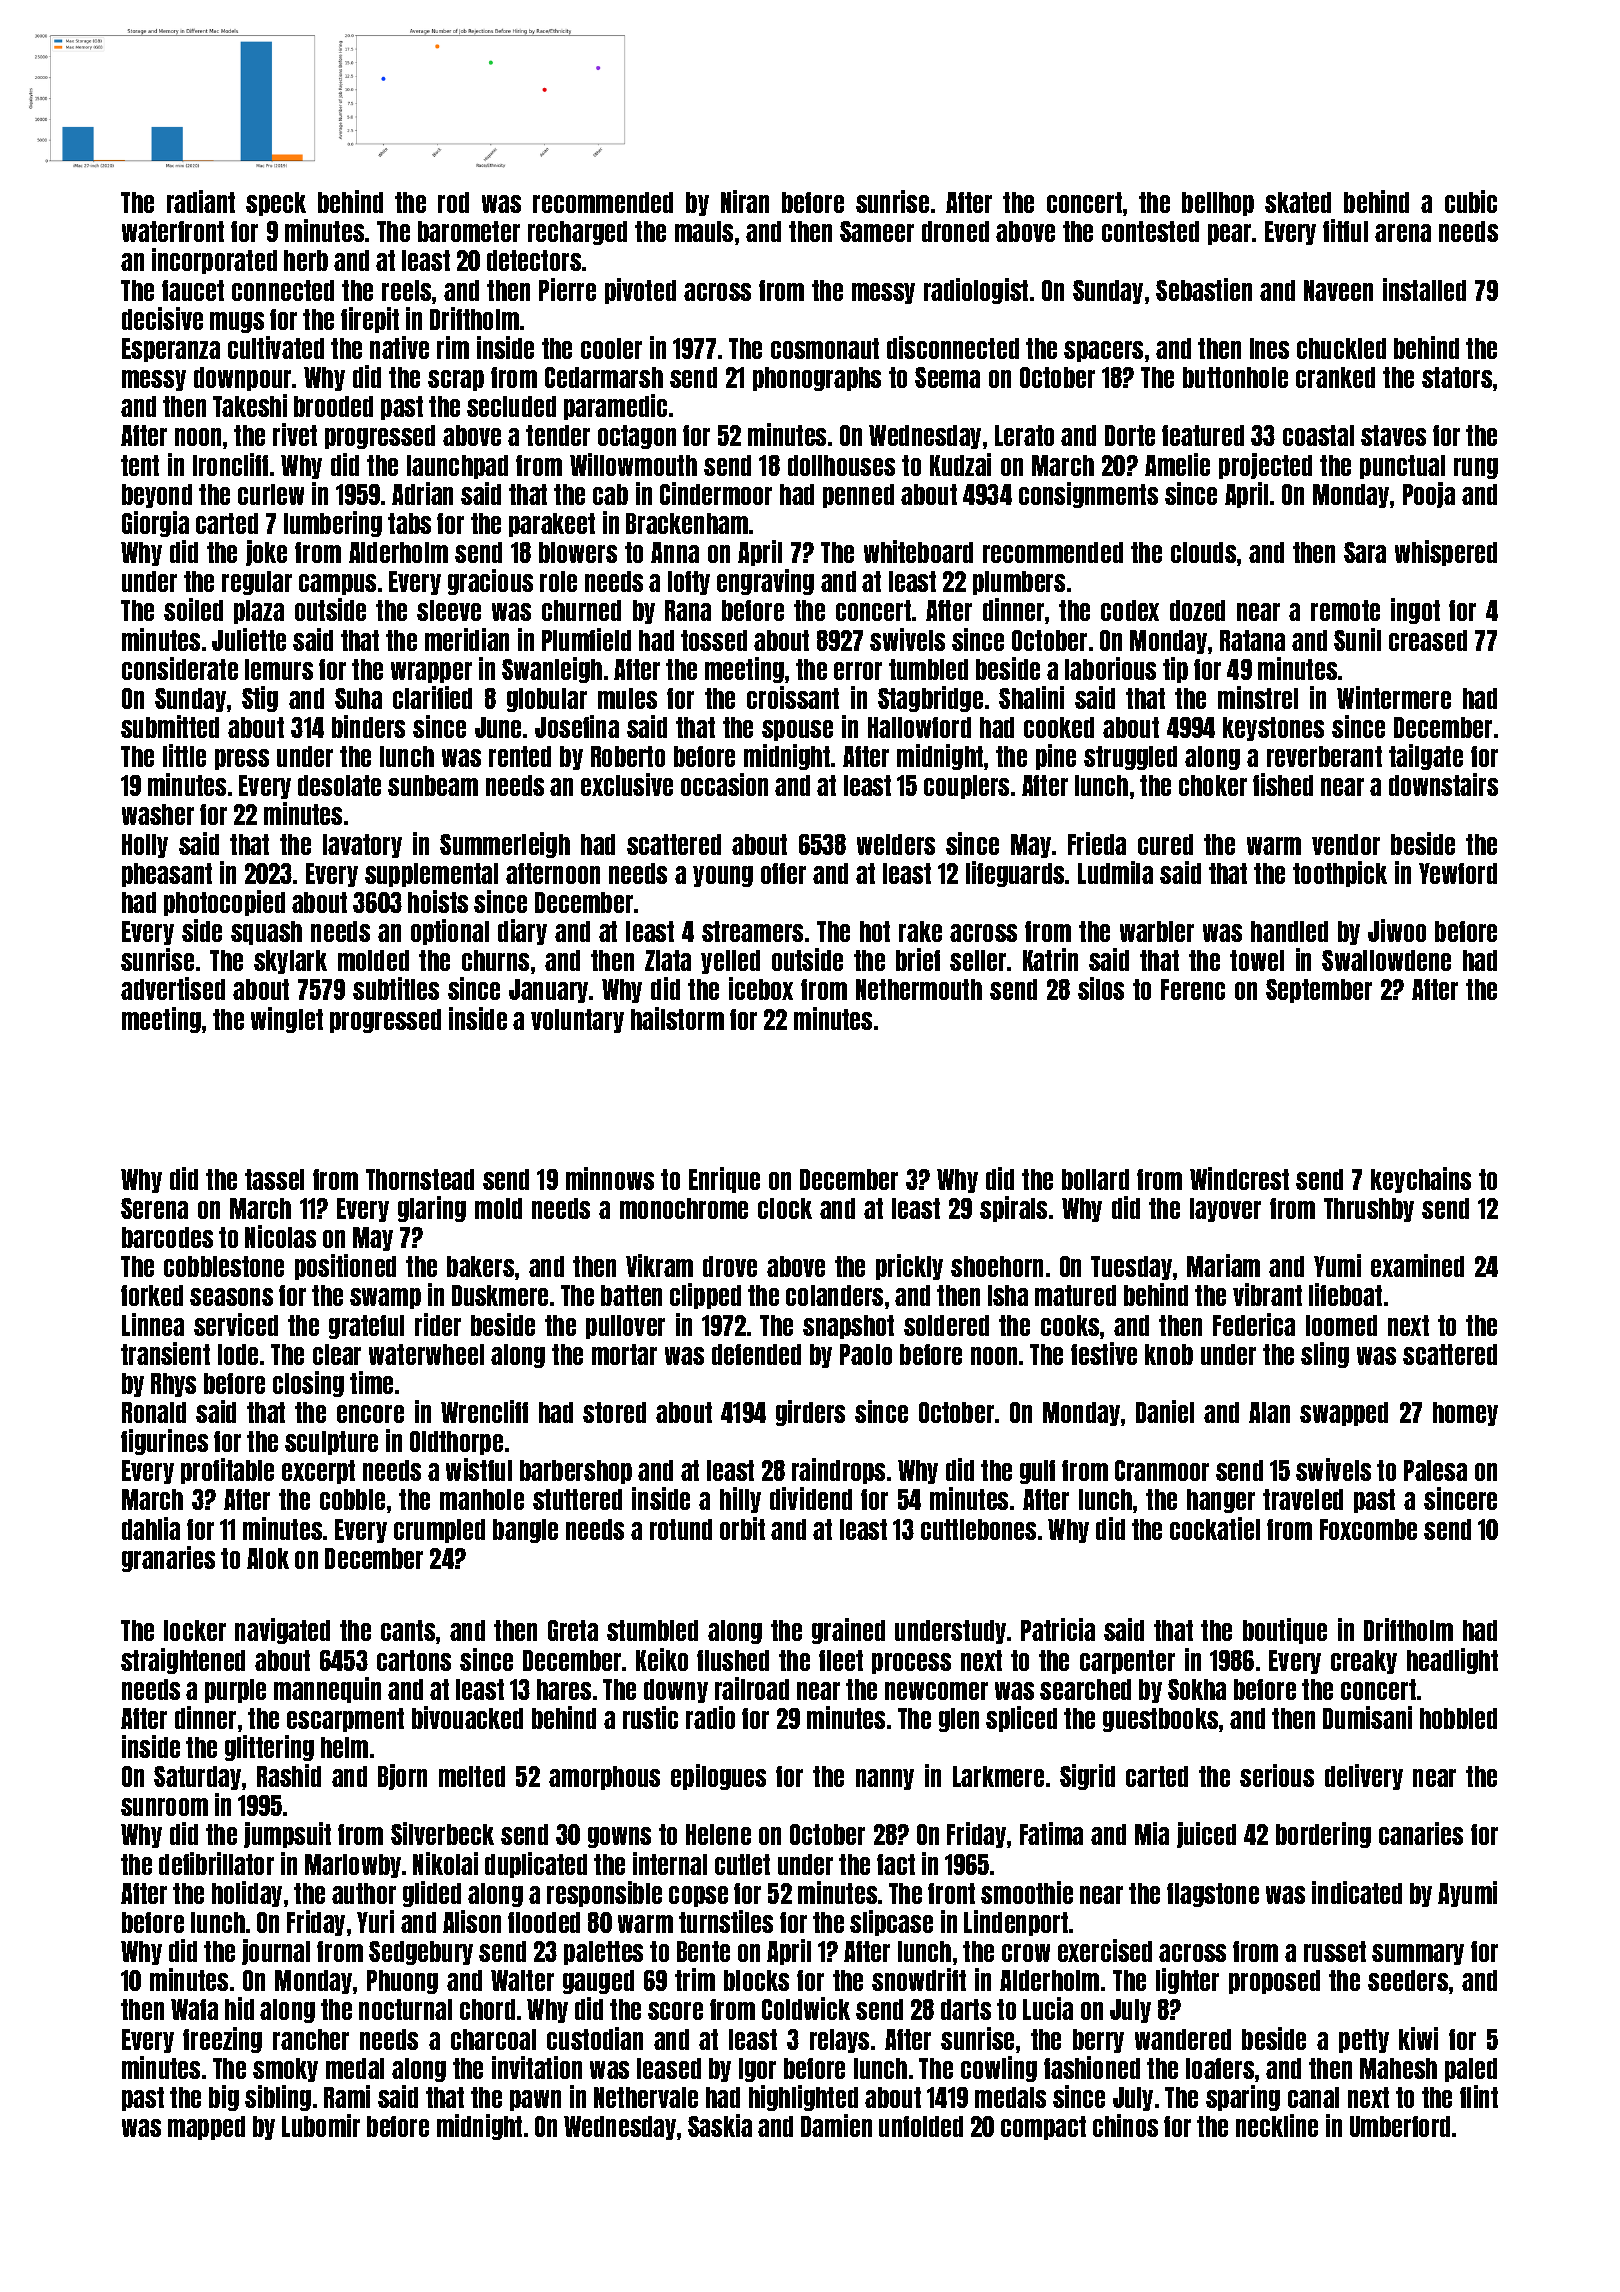  I want to click on plumbers, so click(1019, 583).
